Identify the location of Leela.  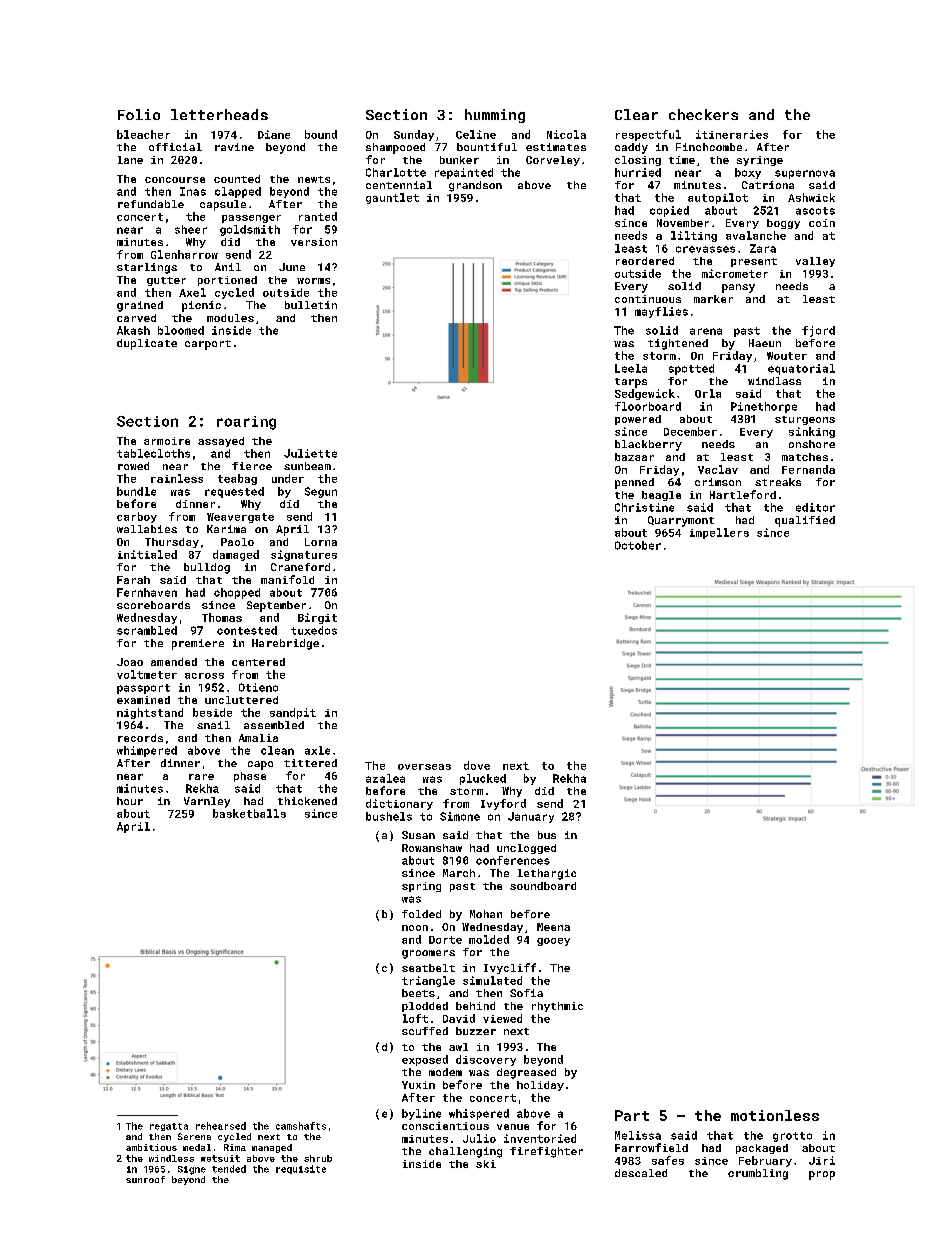
(631, 368).
